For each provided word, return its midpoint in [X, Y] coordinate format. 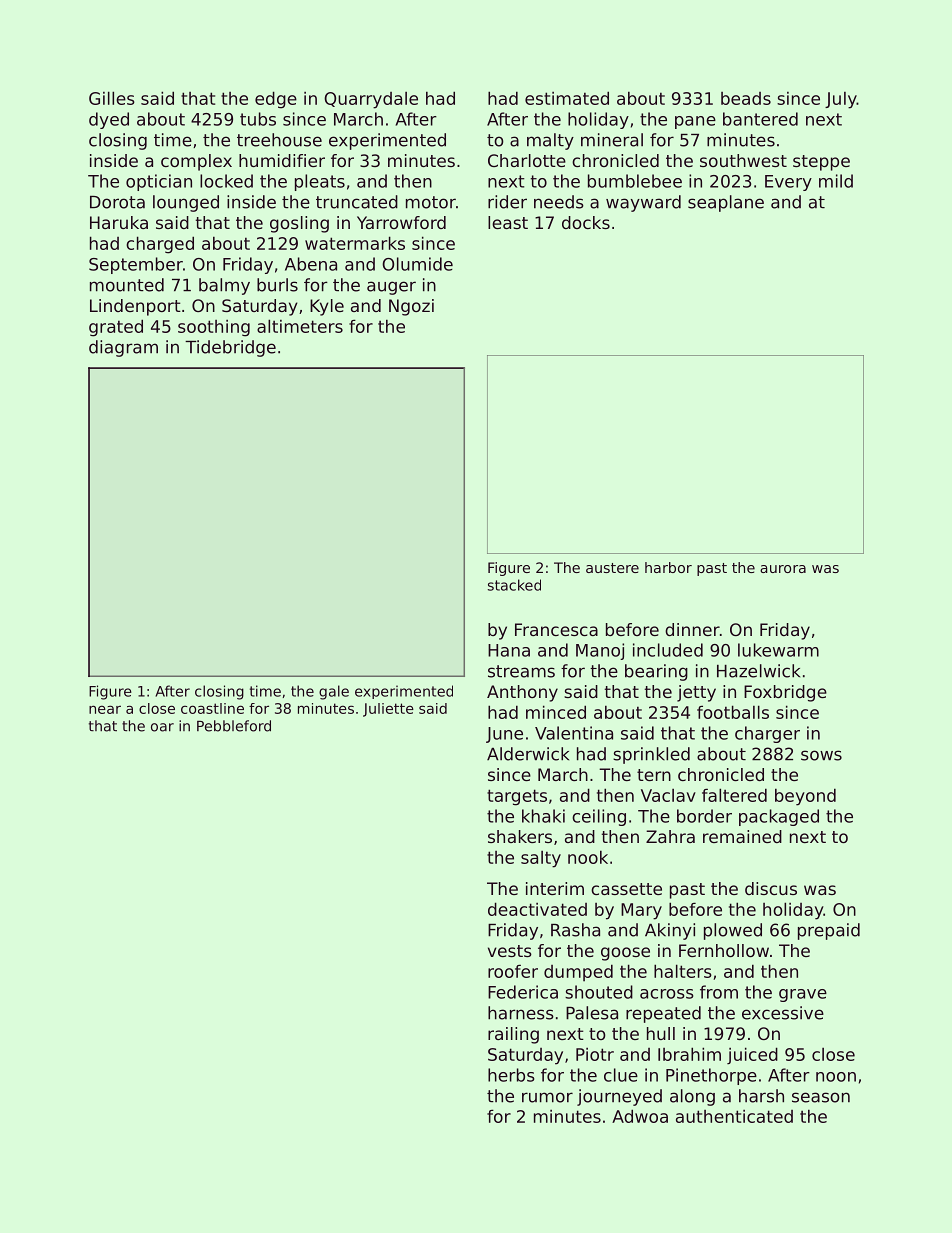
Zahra [670, 836]
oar [162, 727]
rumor [547, 1097]
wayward [643, 203]
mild [836, 181]
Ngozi [411, 307]
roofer [513, 971]
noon [836, 1077]
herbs [511, 1075]
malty [550, 141]
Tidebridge [230, 348]
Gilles [112, 98]
